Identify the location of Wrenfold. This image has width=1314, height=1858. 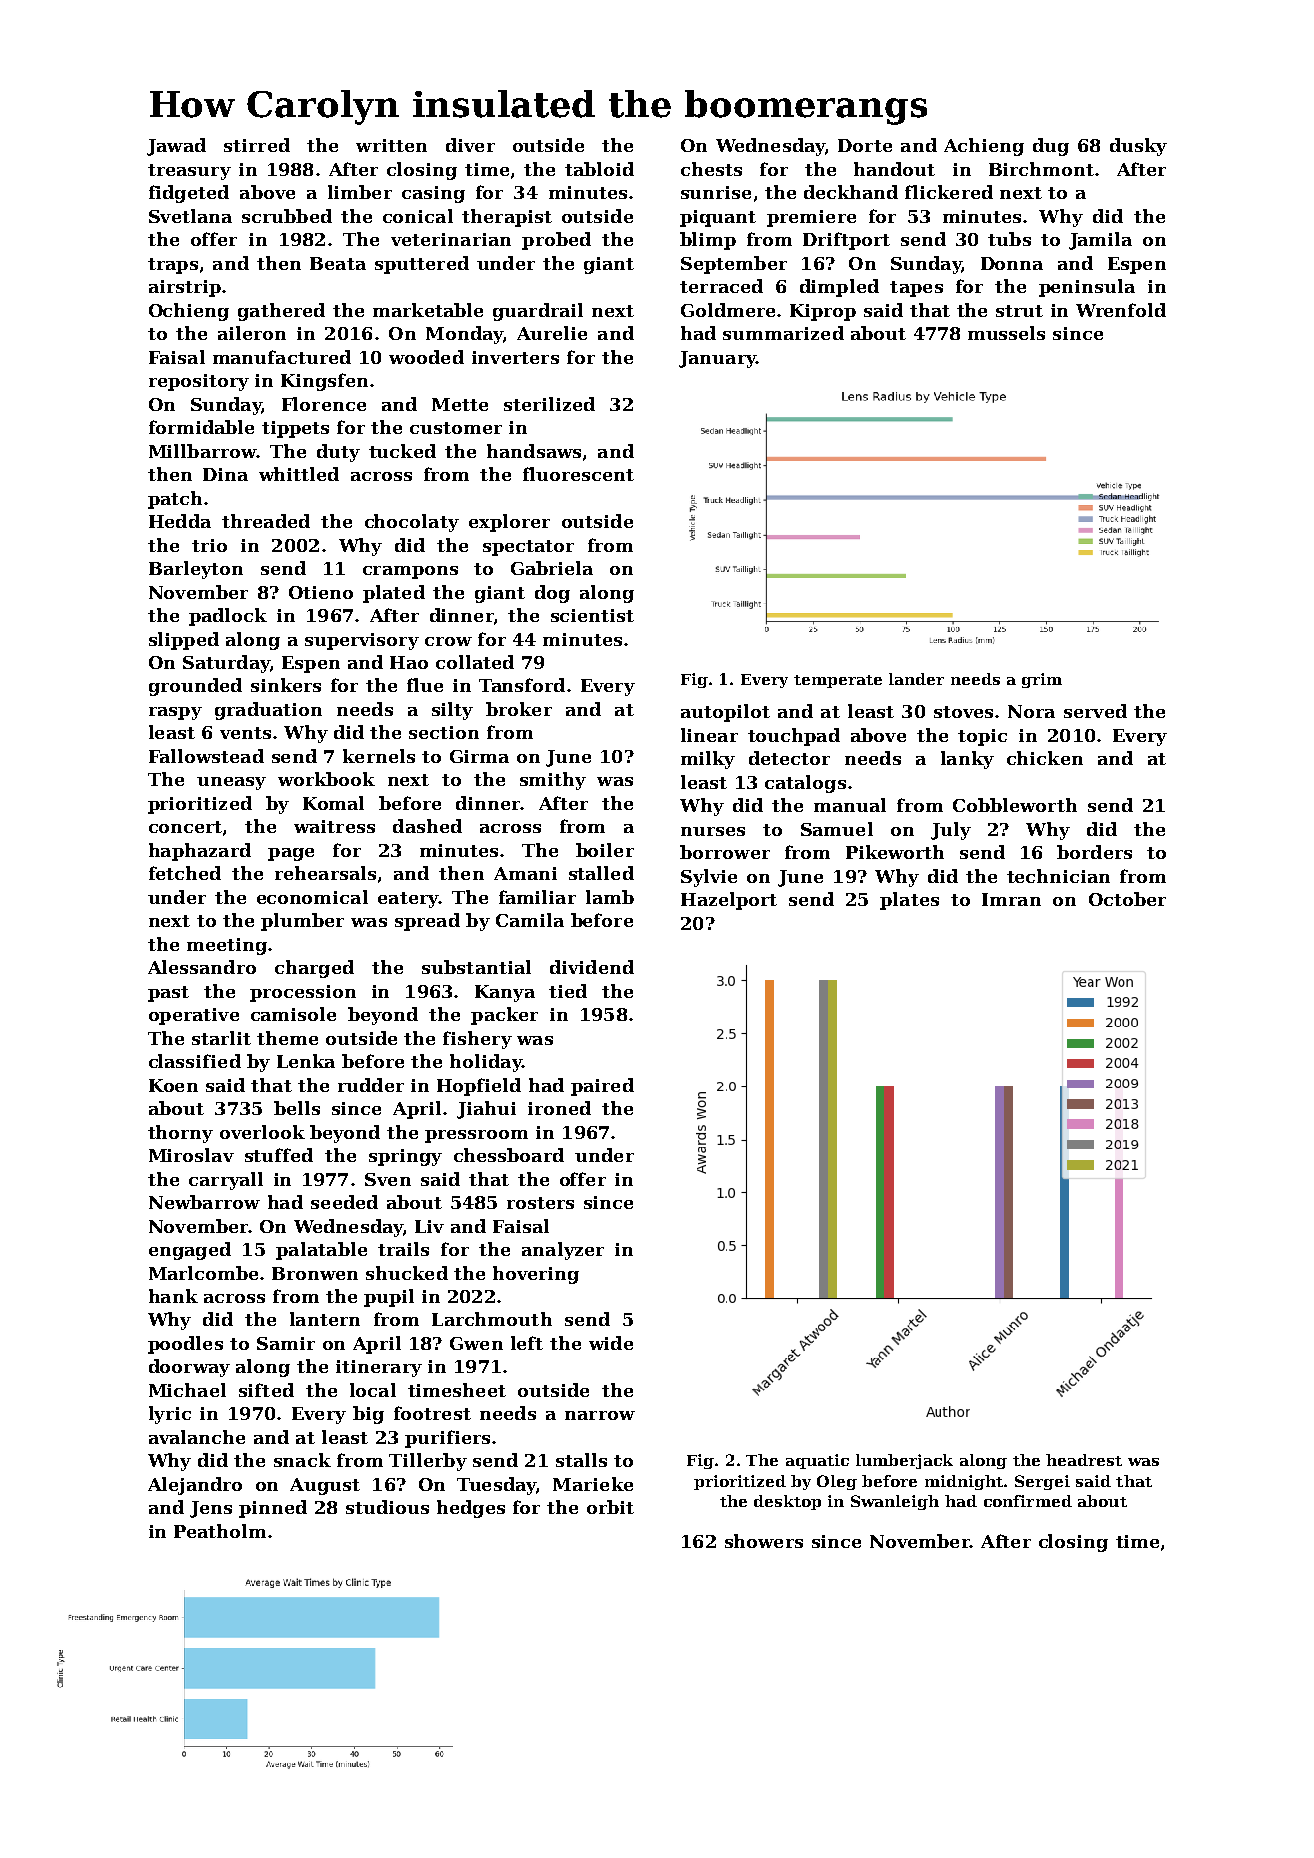
(1121, 310).
